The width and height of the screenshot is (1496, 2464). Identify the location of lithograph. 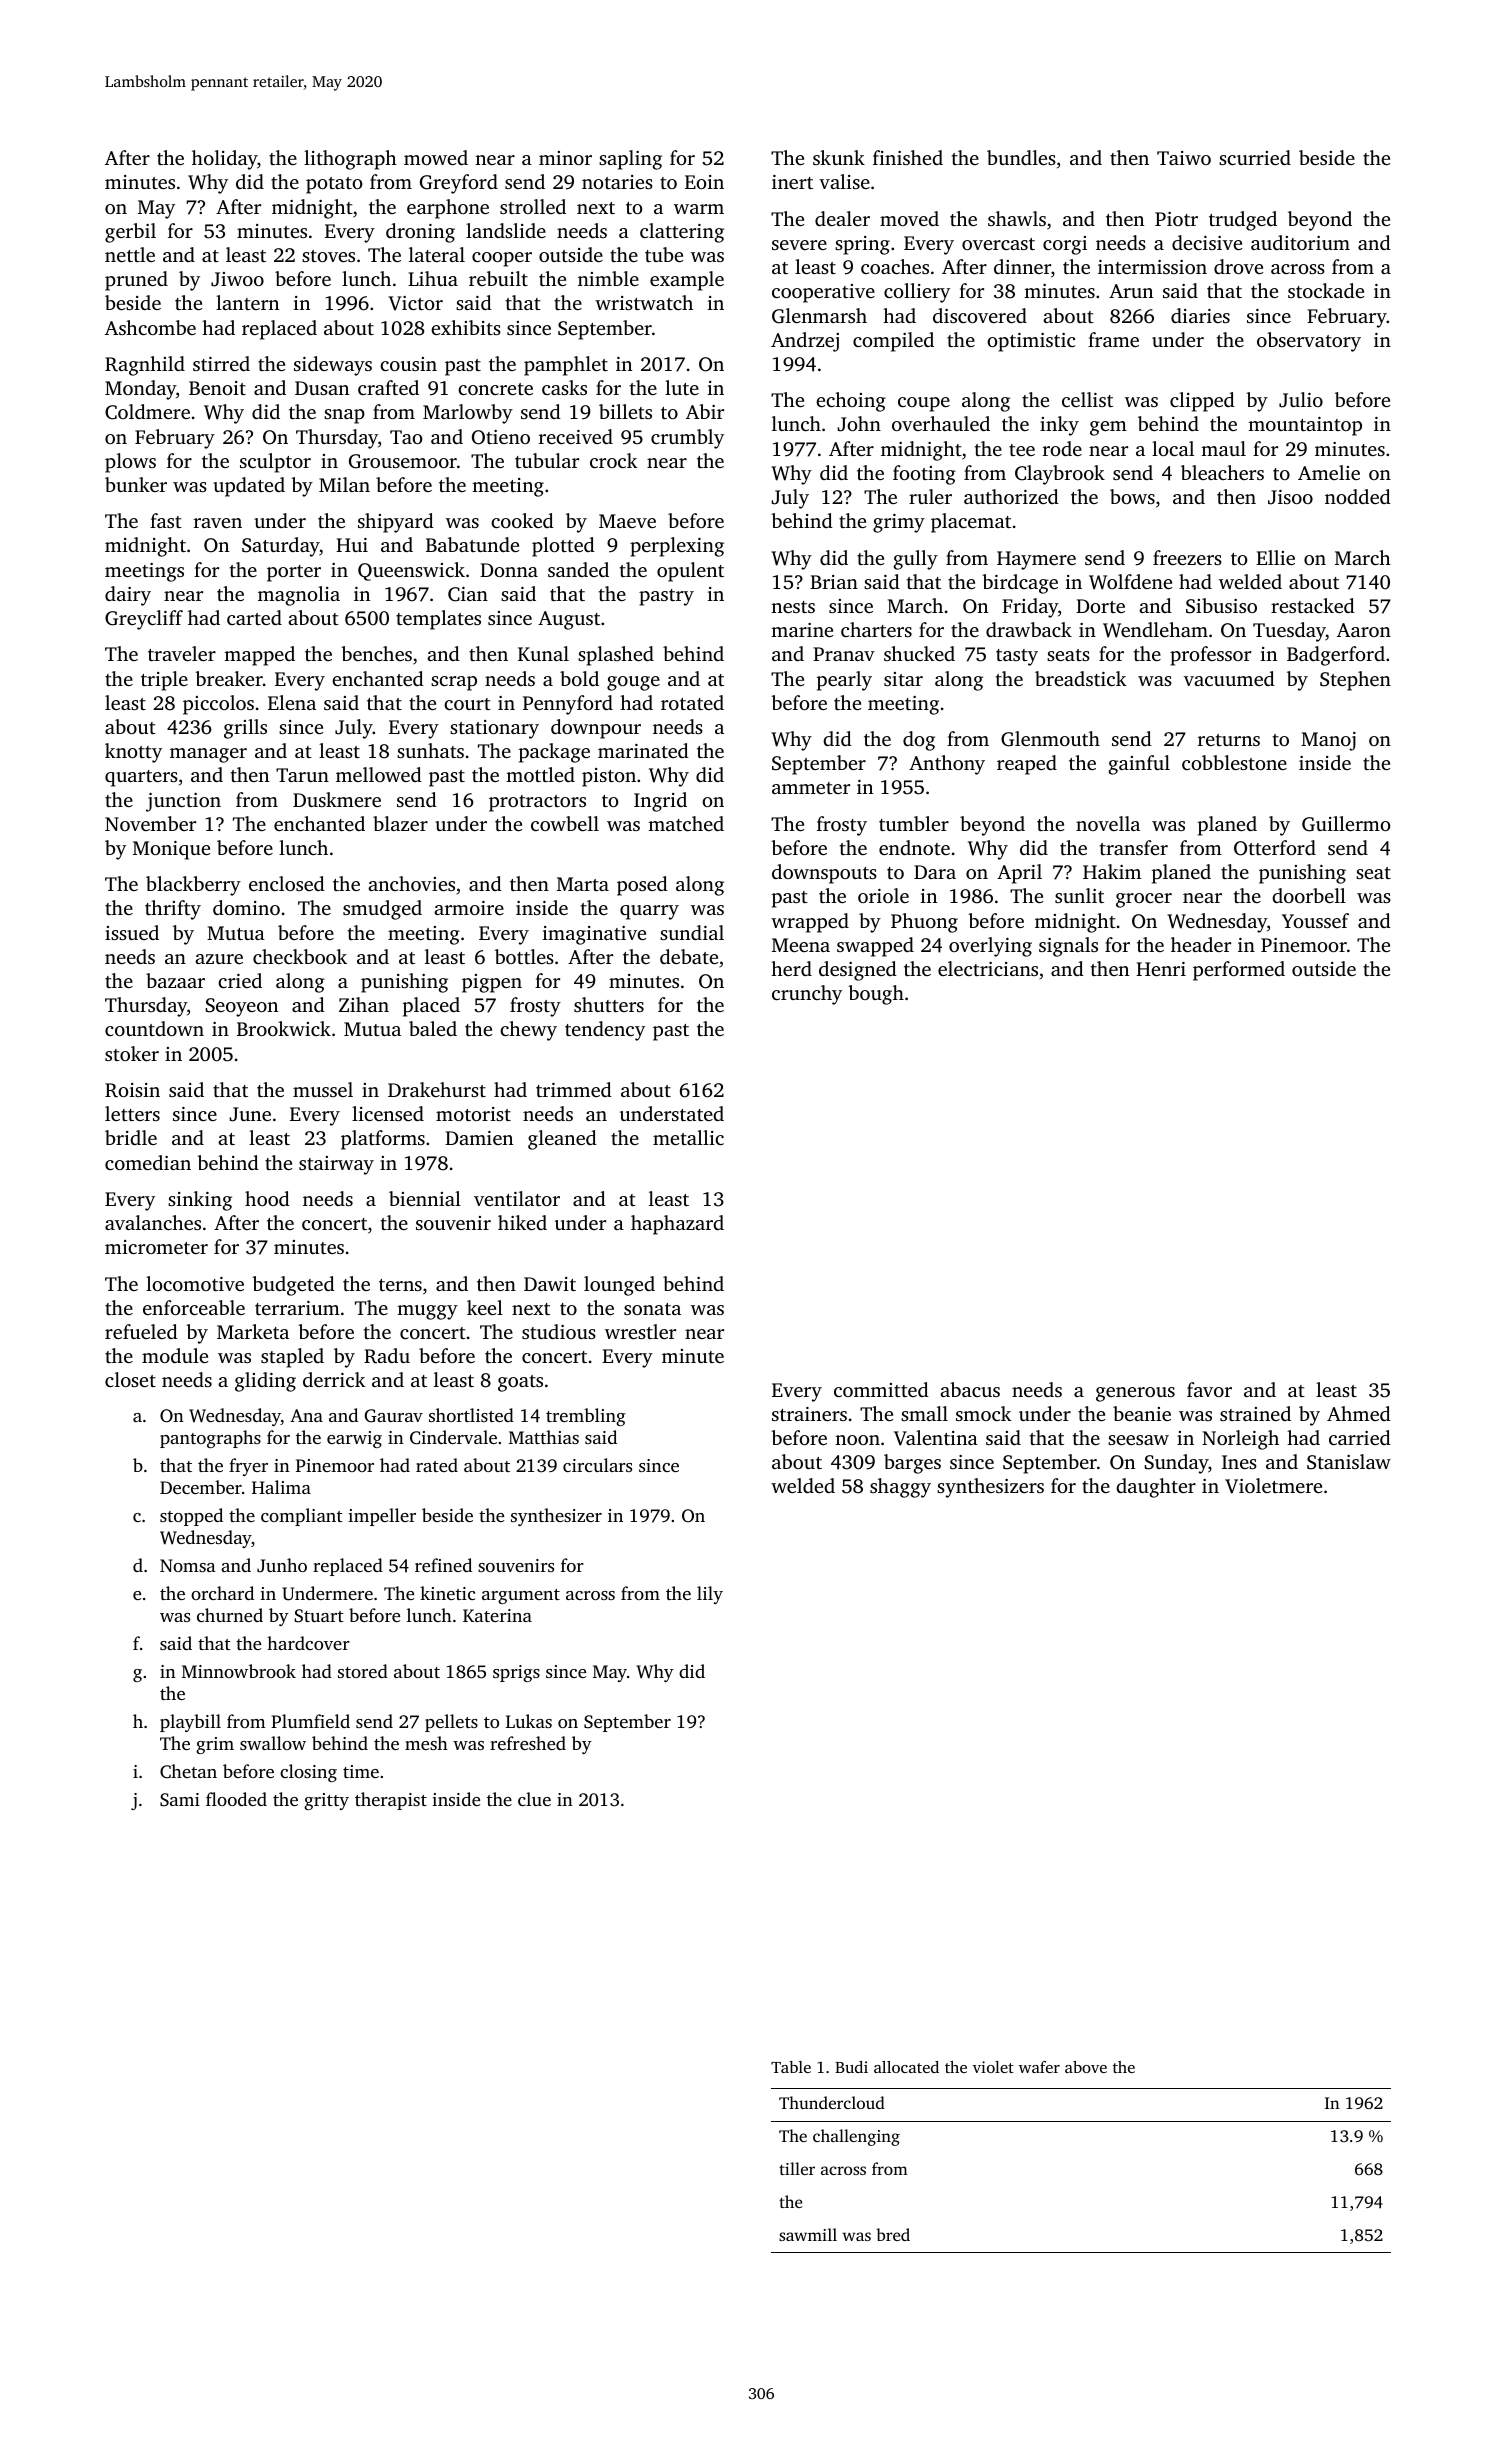
(350, 160).
